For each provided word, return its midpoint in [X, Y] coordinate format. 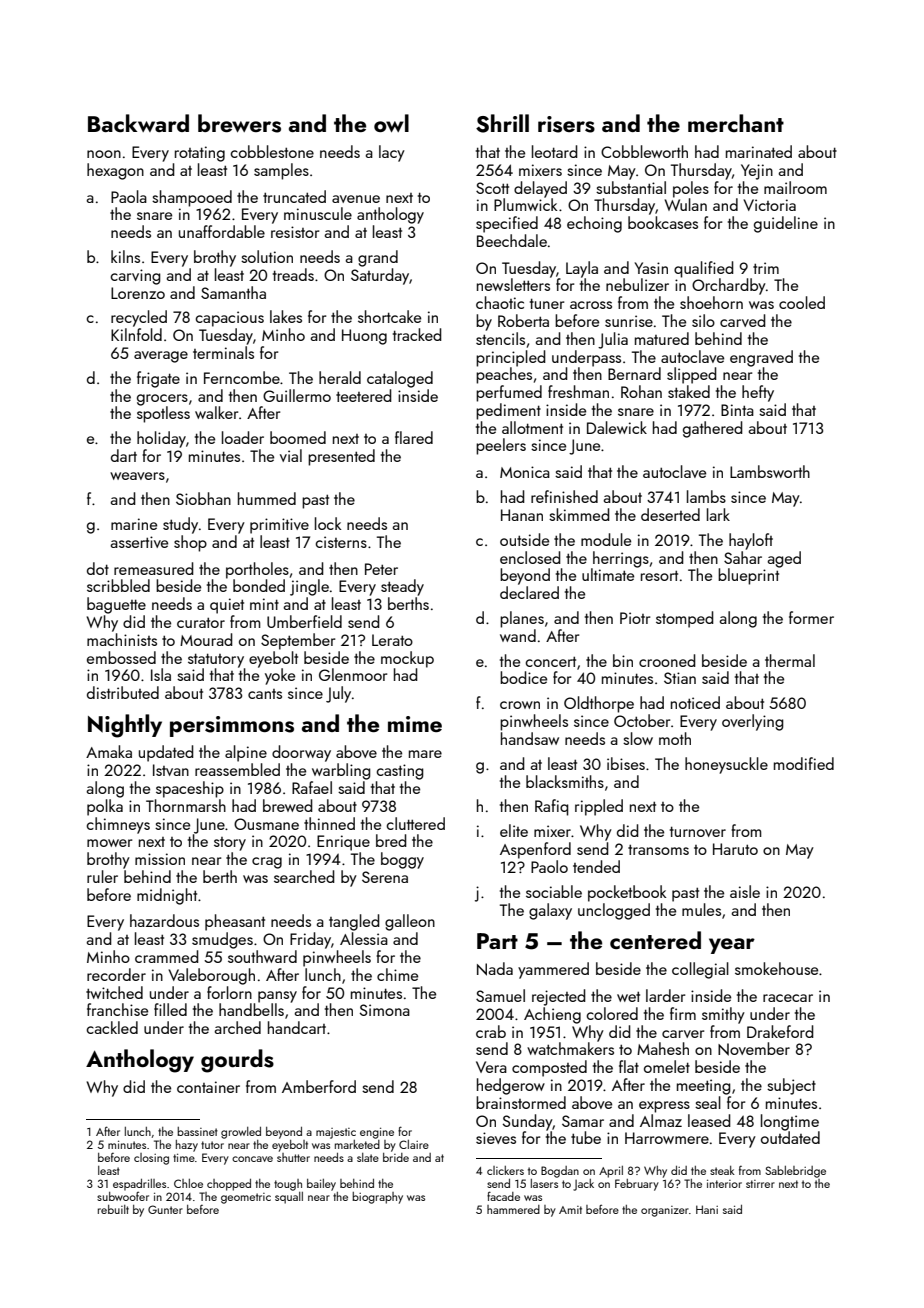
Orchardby [729, 286]
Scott [492, 188]
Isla [161, 674]
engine [377, 1133]
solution [267, 256]
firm [683, 1013]
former [811, 617]
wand [518, 635]
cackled [112, 1027]
